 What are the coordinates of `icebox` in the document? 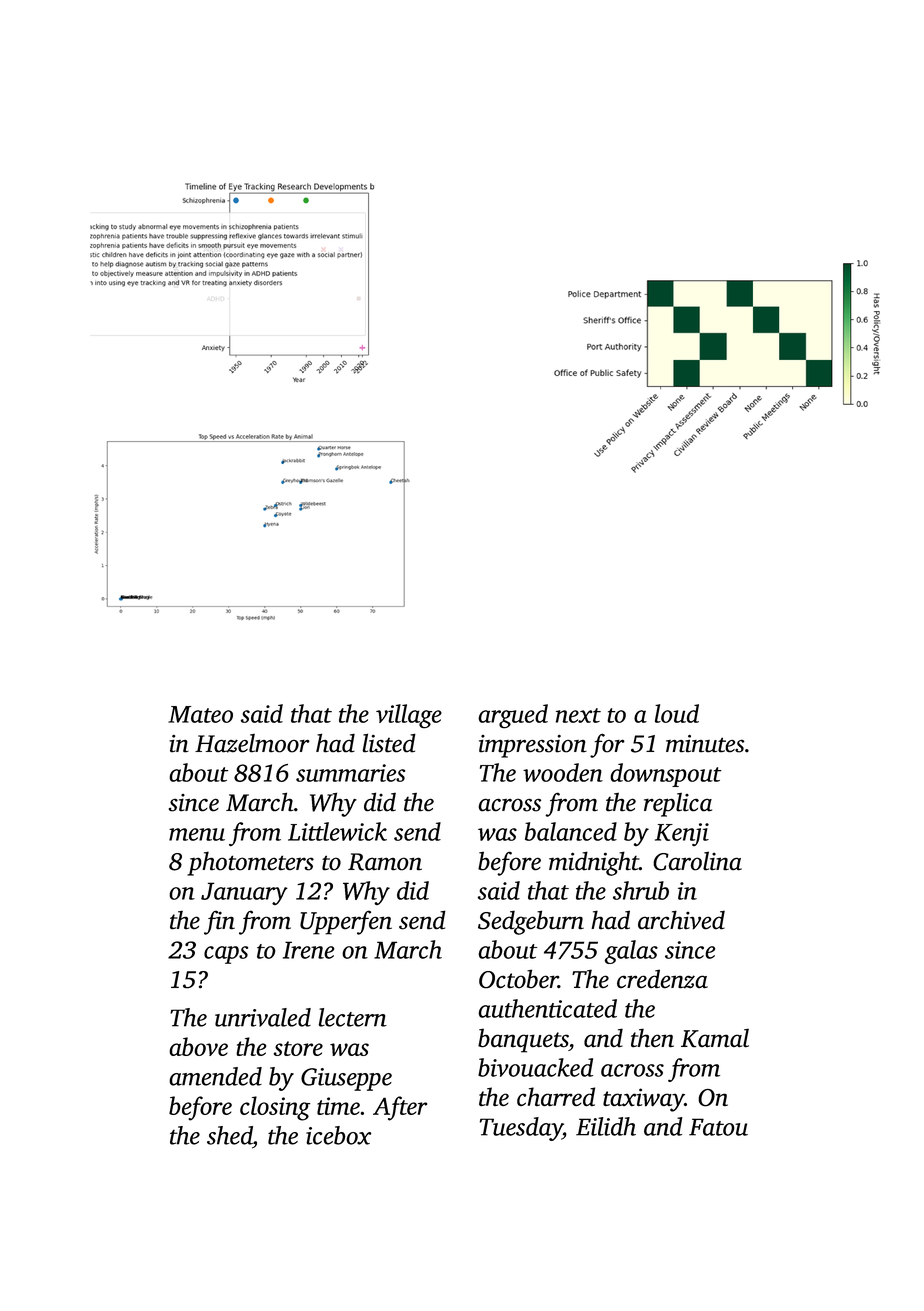 It's located at (338, 1135).
